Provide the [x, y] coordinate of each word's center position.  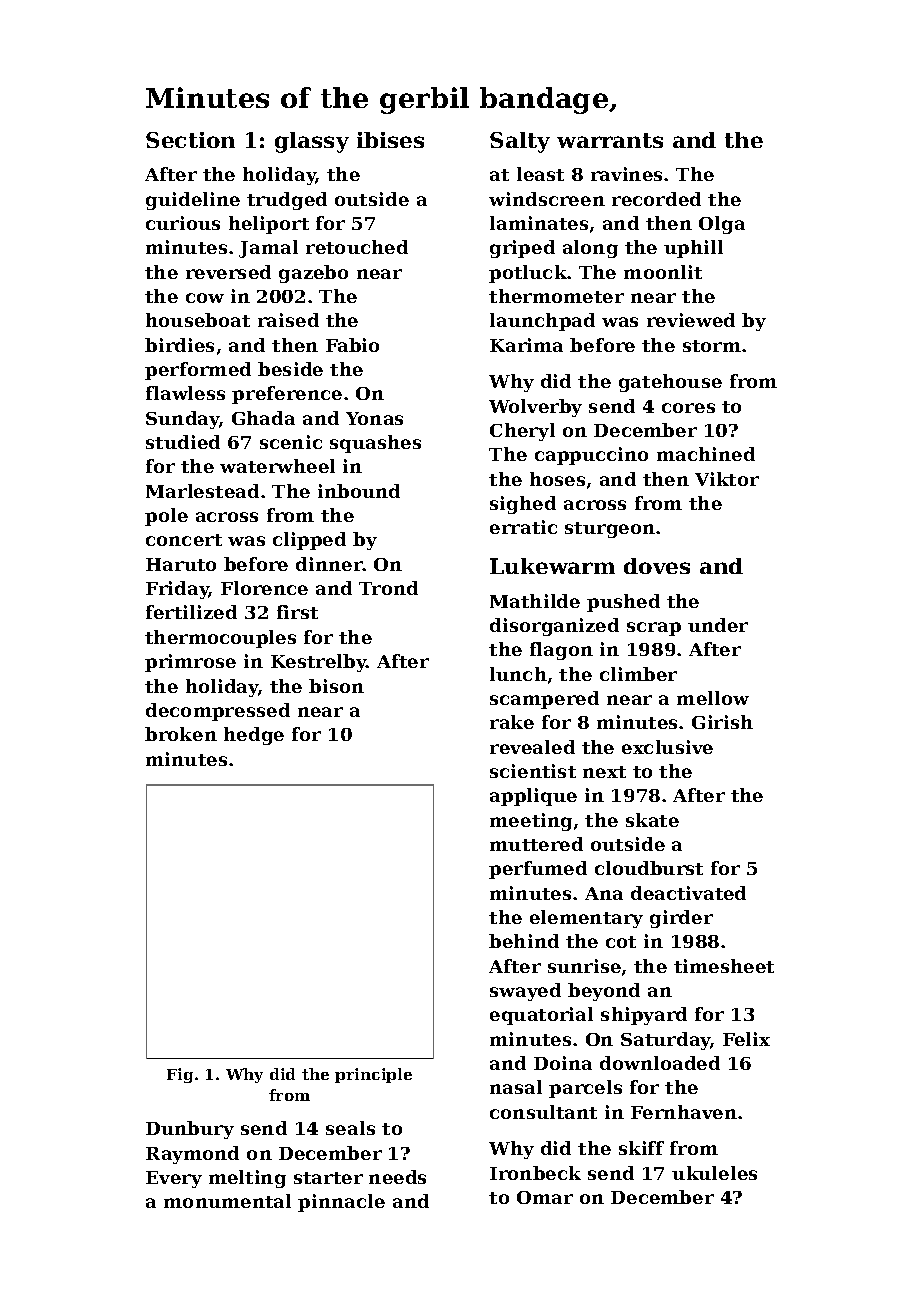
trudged [287, 201]
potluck [528, 274]
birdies [179, 345]
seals [350, 1128]
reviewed [691, 320]
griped [522, 249]
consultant [543, 1112]
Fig [180, 1075]
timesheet [724, 966]
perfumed [538, 870]
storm [712, 346]
